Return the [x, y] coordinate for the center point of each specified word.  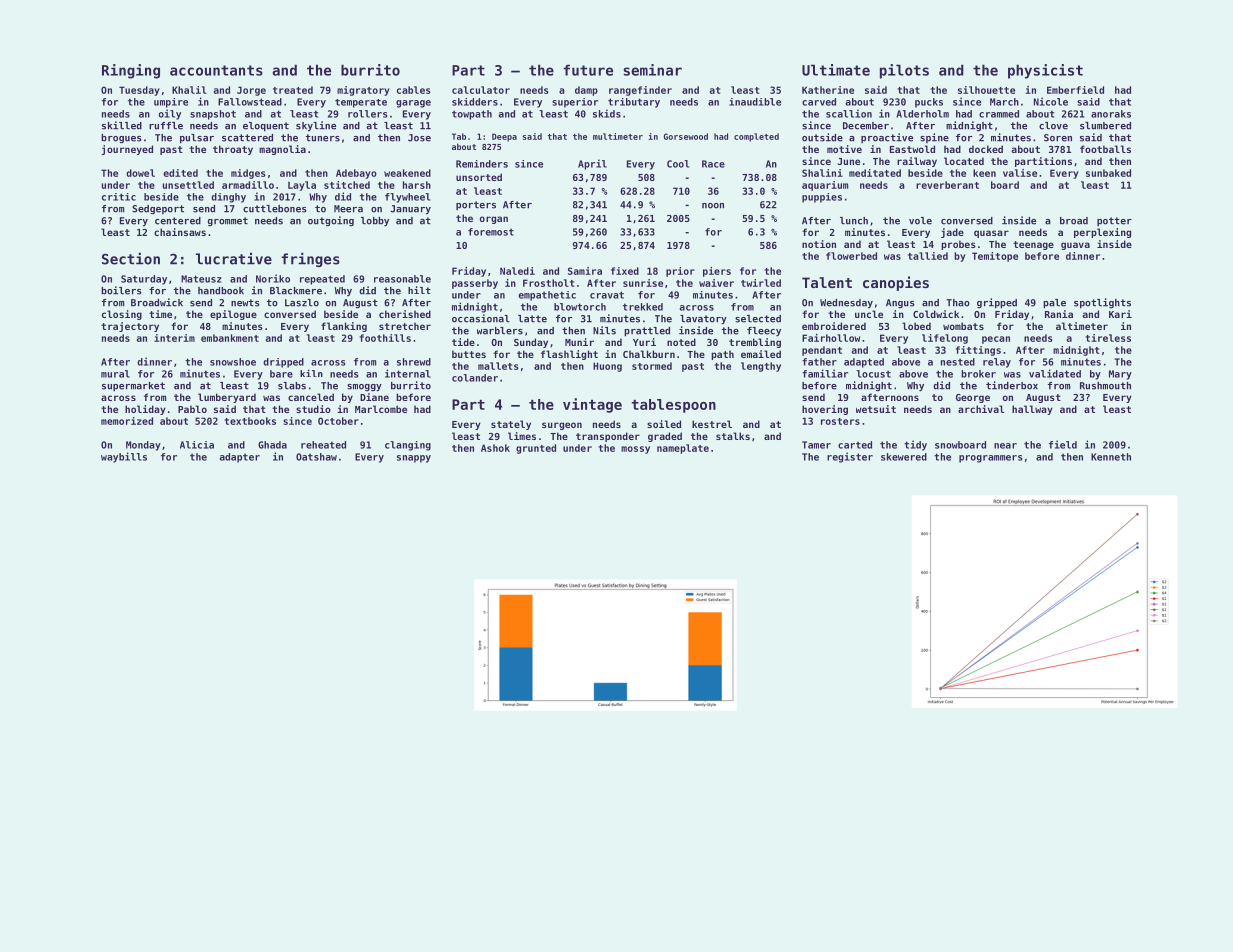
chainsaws [180, 232]
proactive [887, 138]
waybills [124, 457]
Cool [678, 164]
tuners [323, 138]
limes [522, 436]
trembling [755, 343]
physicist [1045, 71]
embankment [230, 338]
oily [170, 114]
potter [1114, 221]
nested [958, 362]
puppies [822, 198]
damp [586, 91]
